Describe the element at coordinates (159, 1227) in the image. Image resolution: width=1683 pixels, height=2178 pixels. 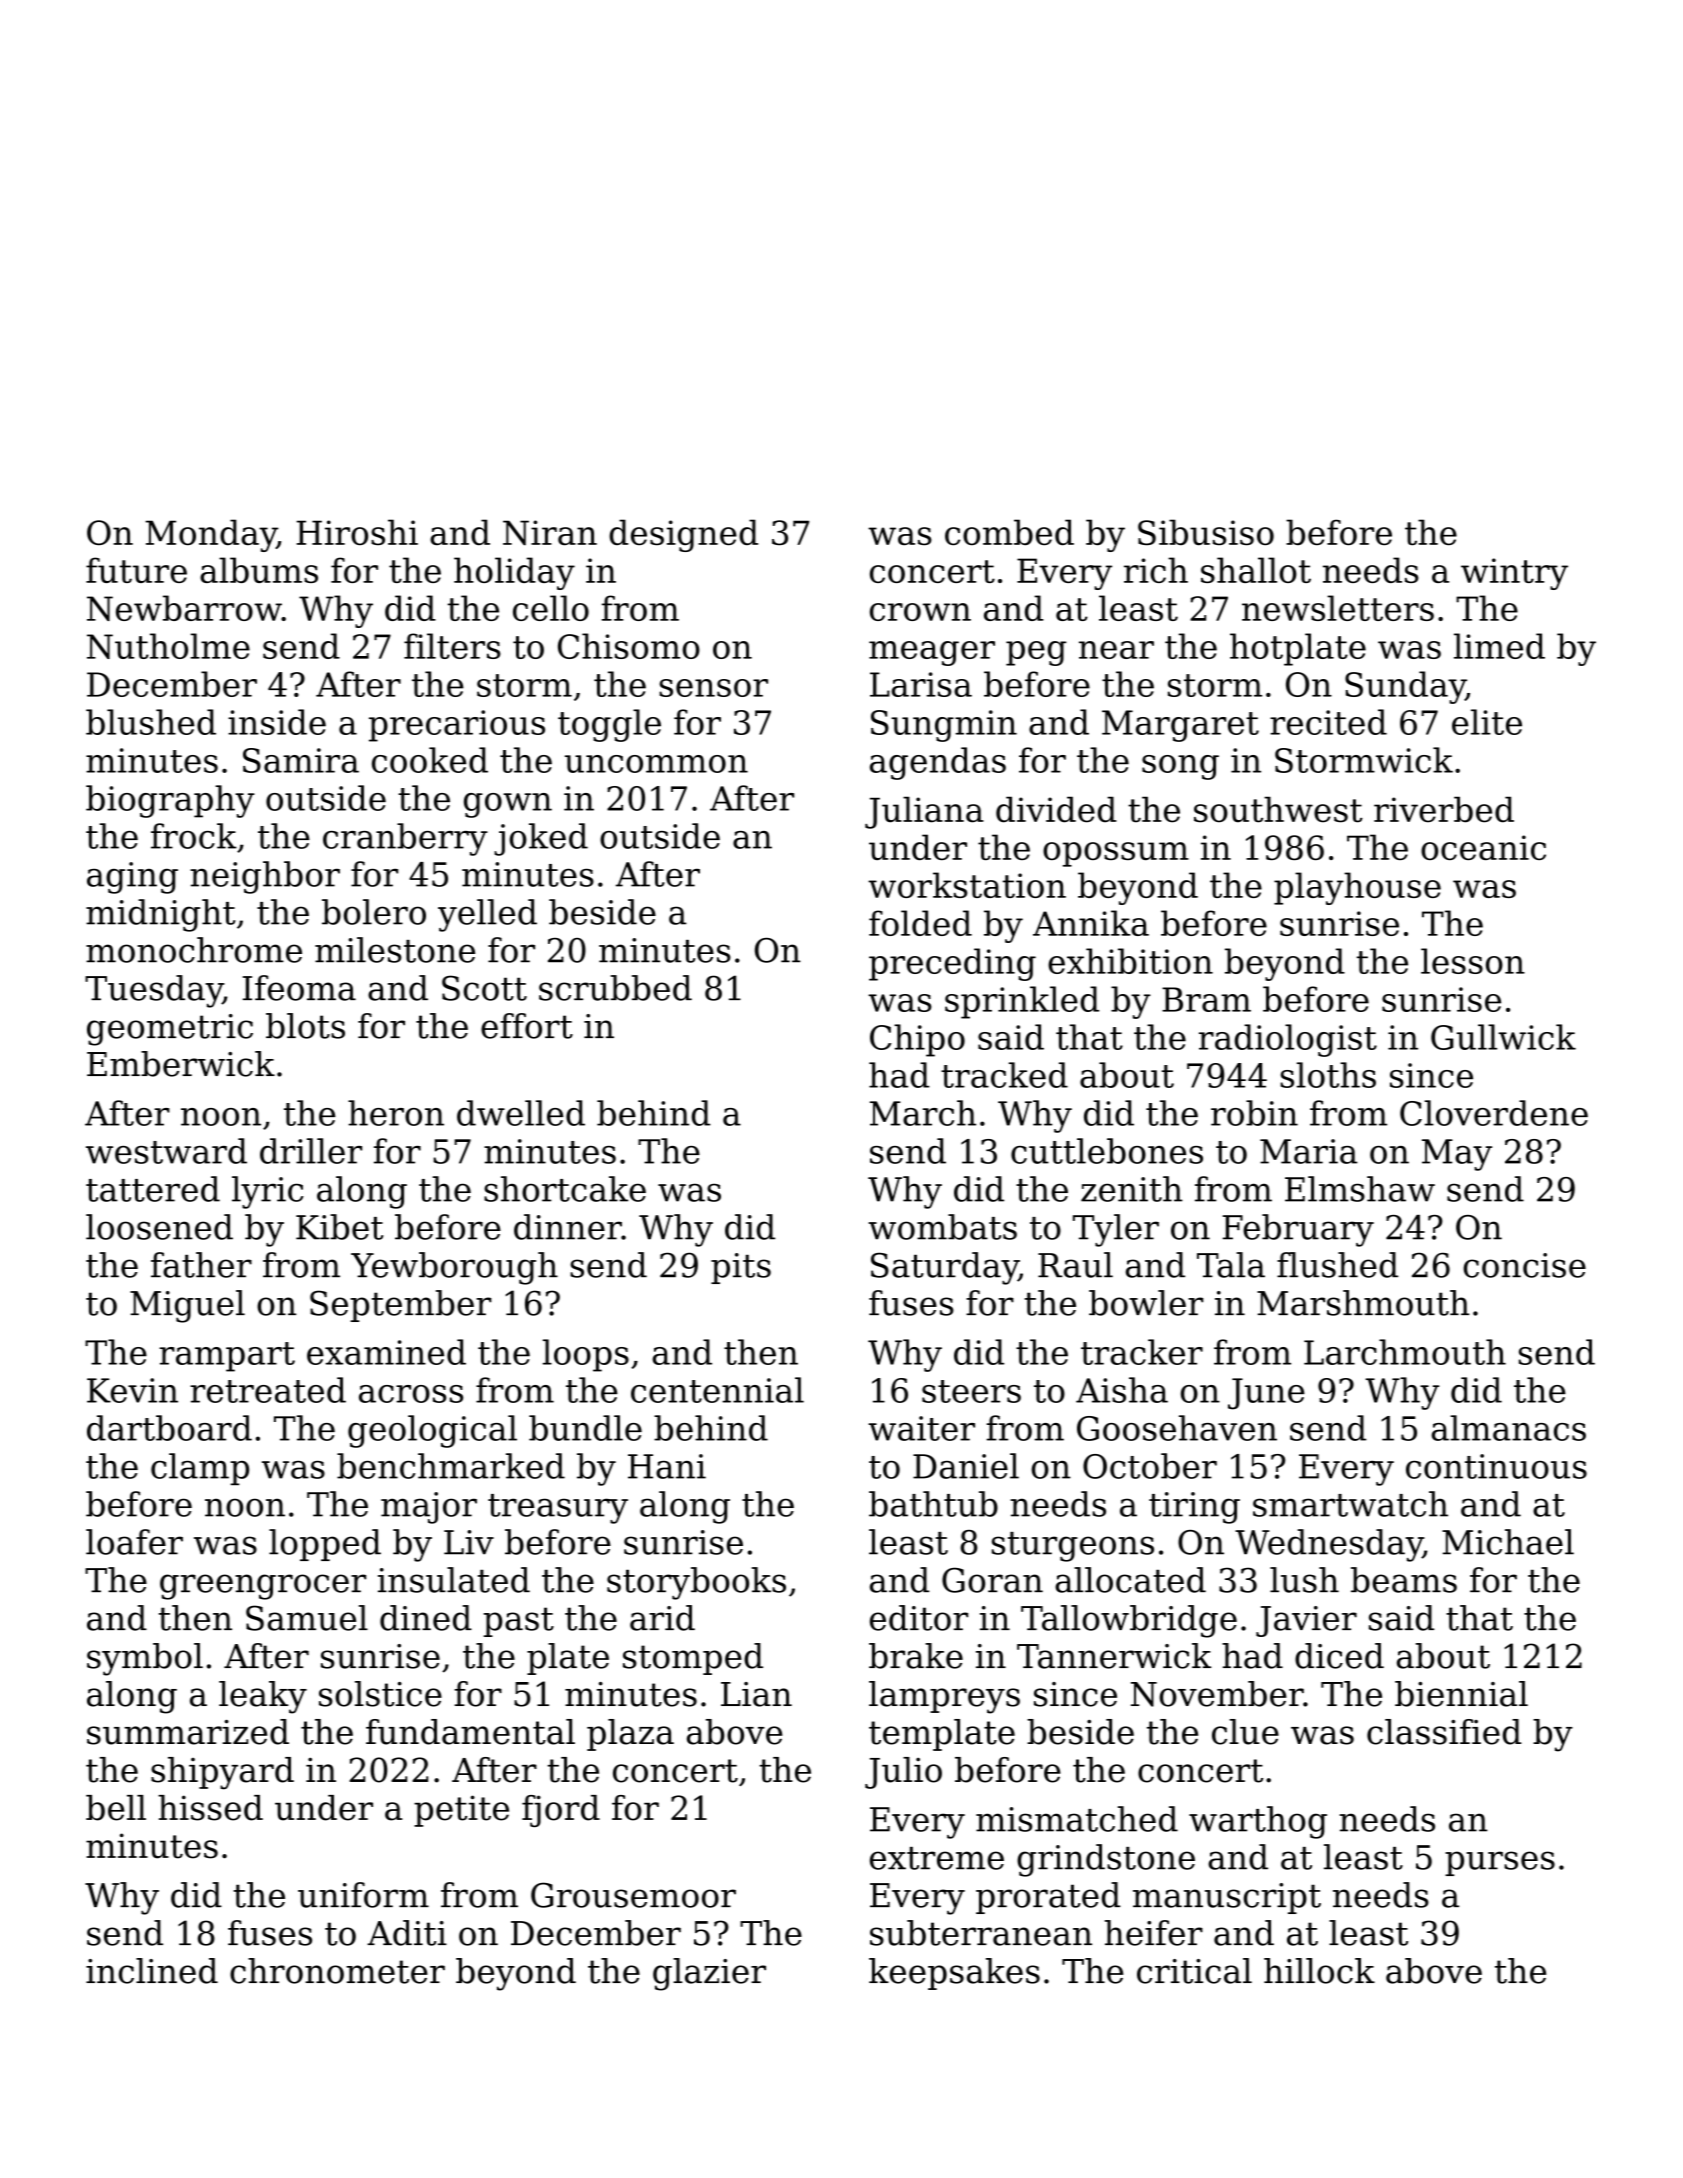
I see `loosened` at that location.
